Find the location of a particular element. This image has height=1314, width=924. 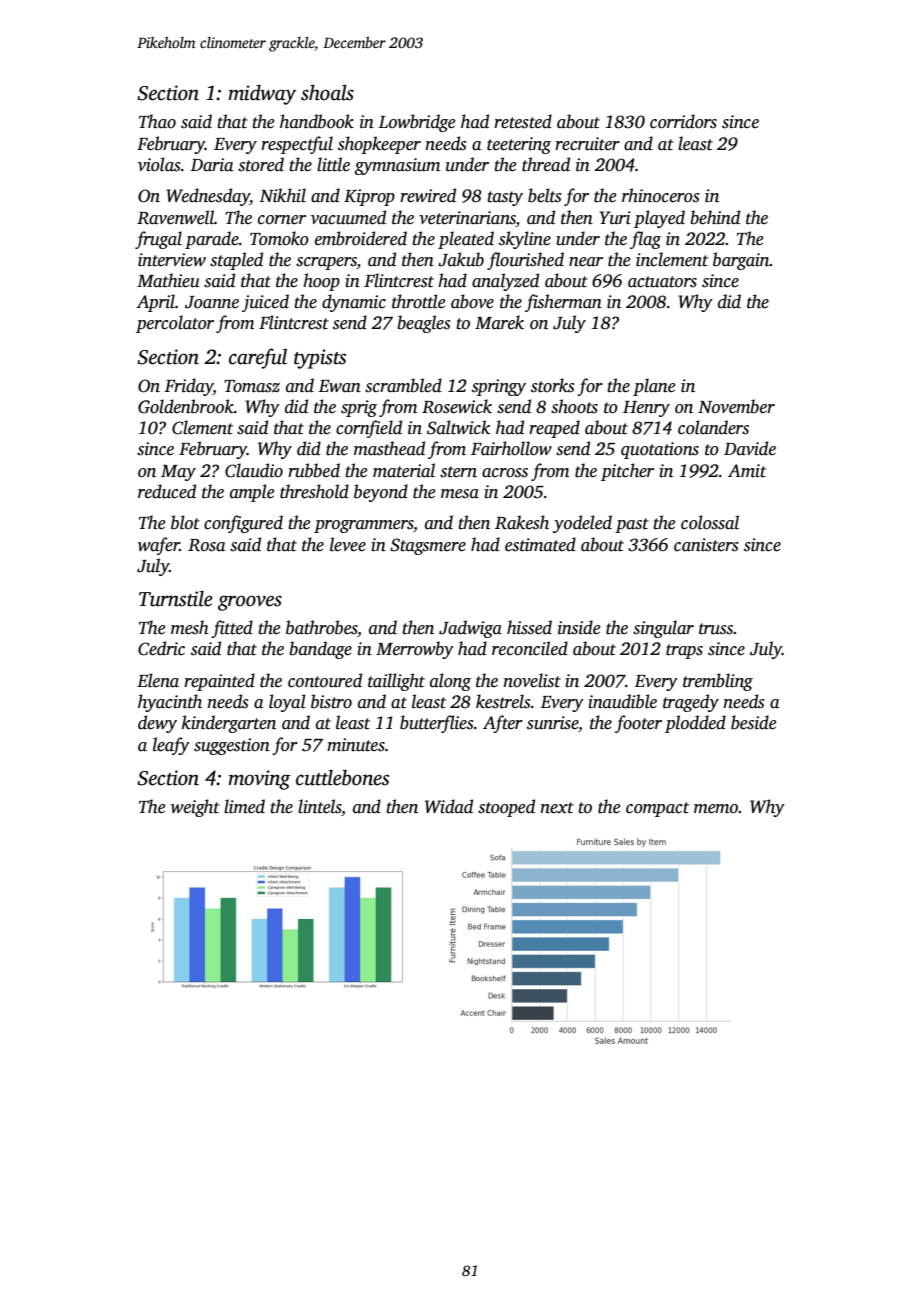

Widad is located at coordinates (449, 806).
